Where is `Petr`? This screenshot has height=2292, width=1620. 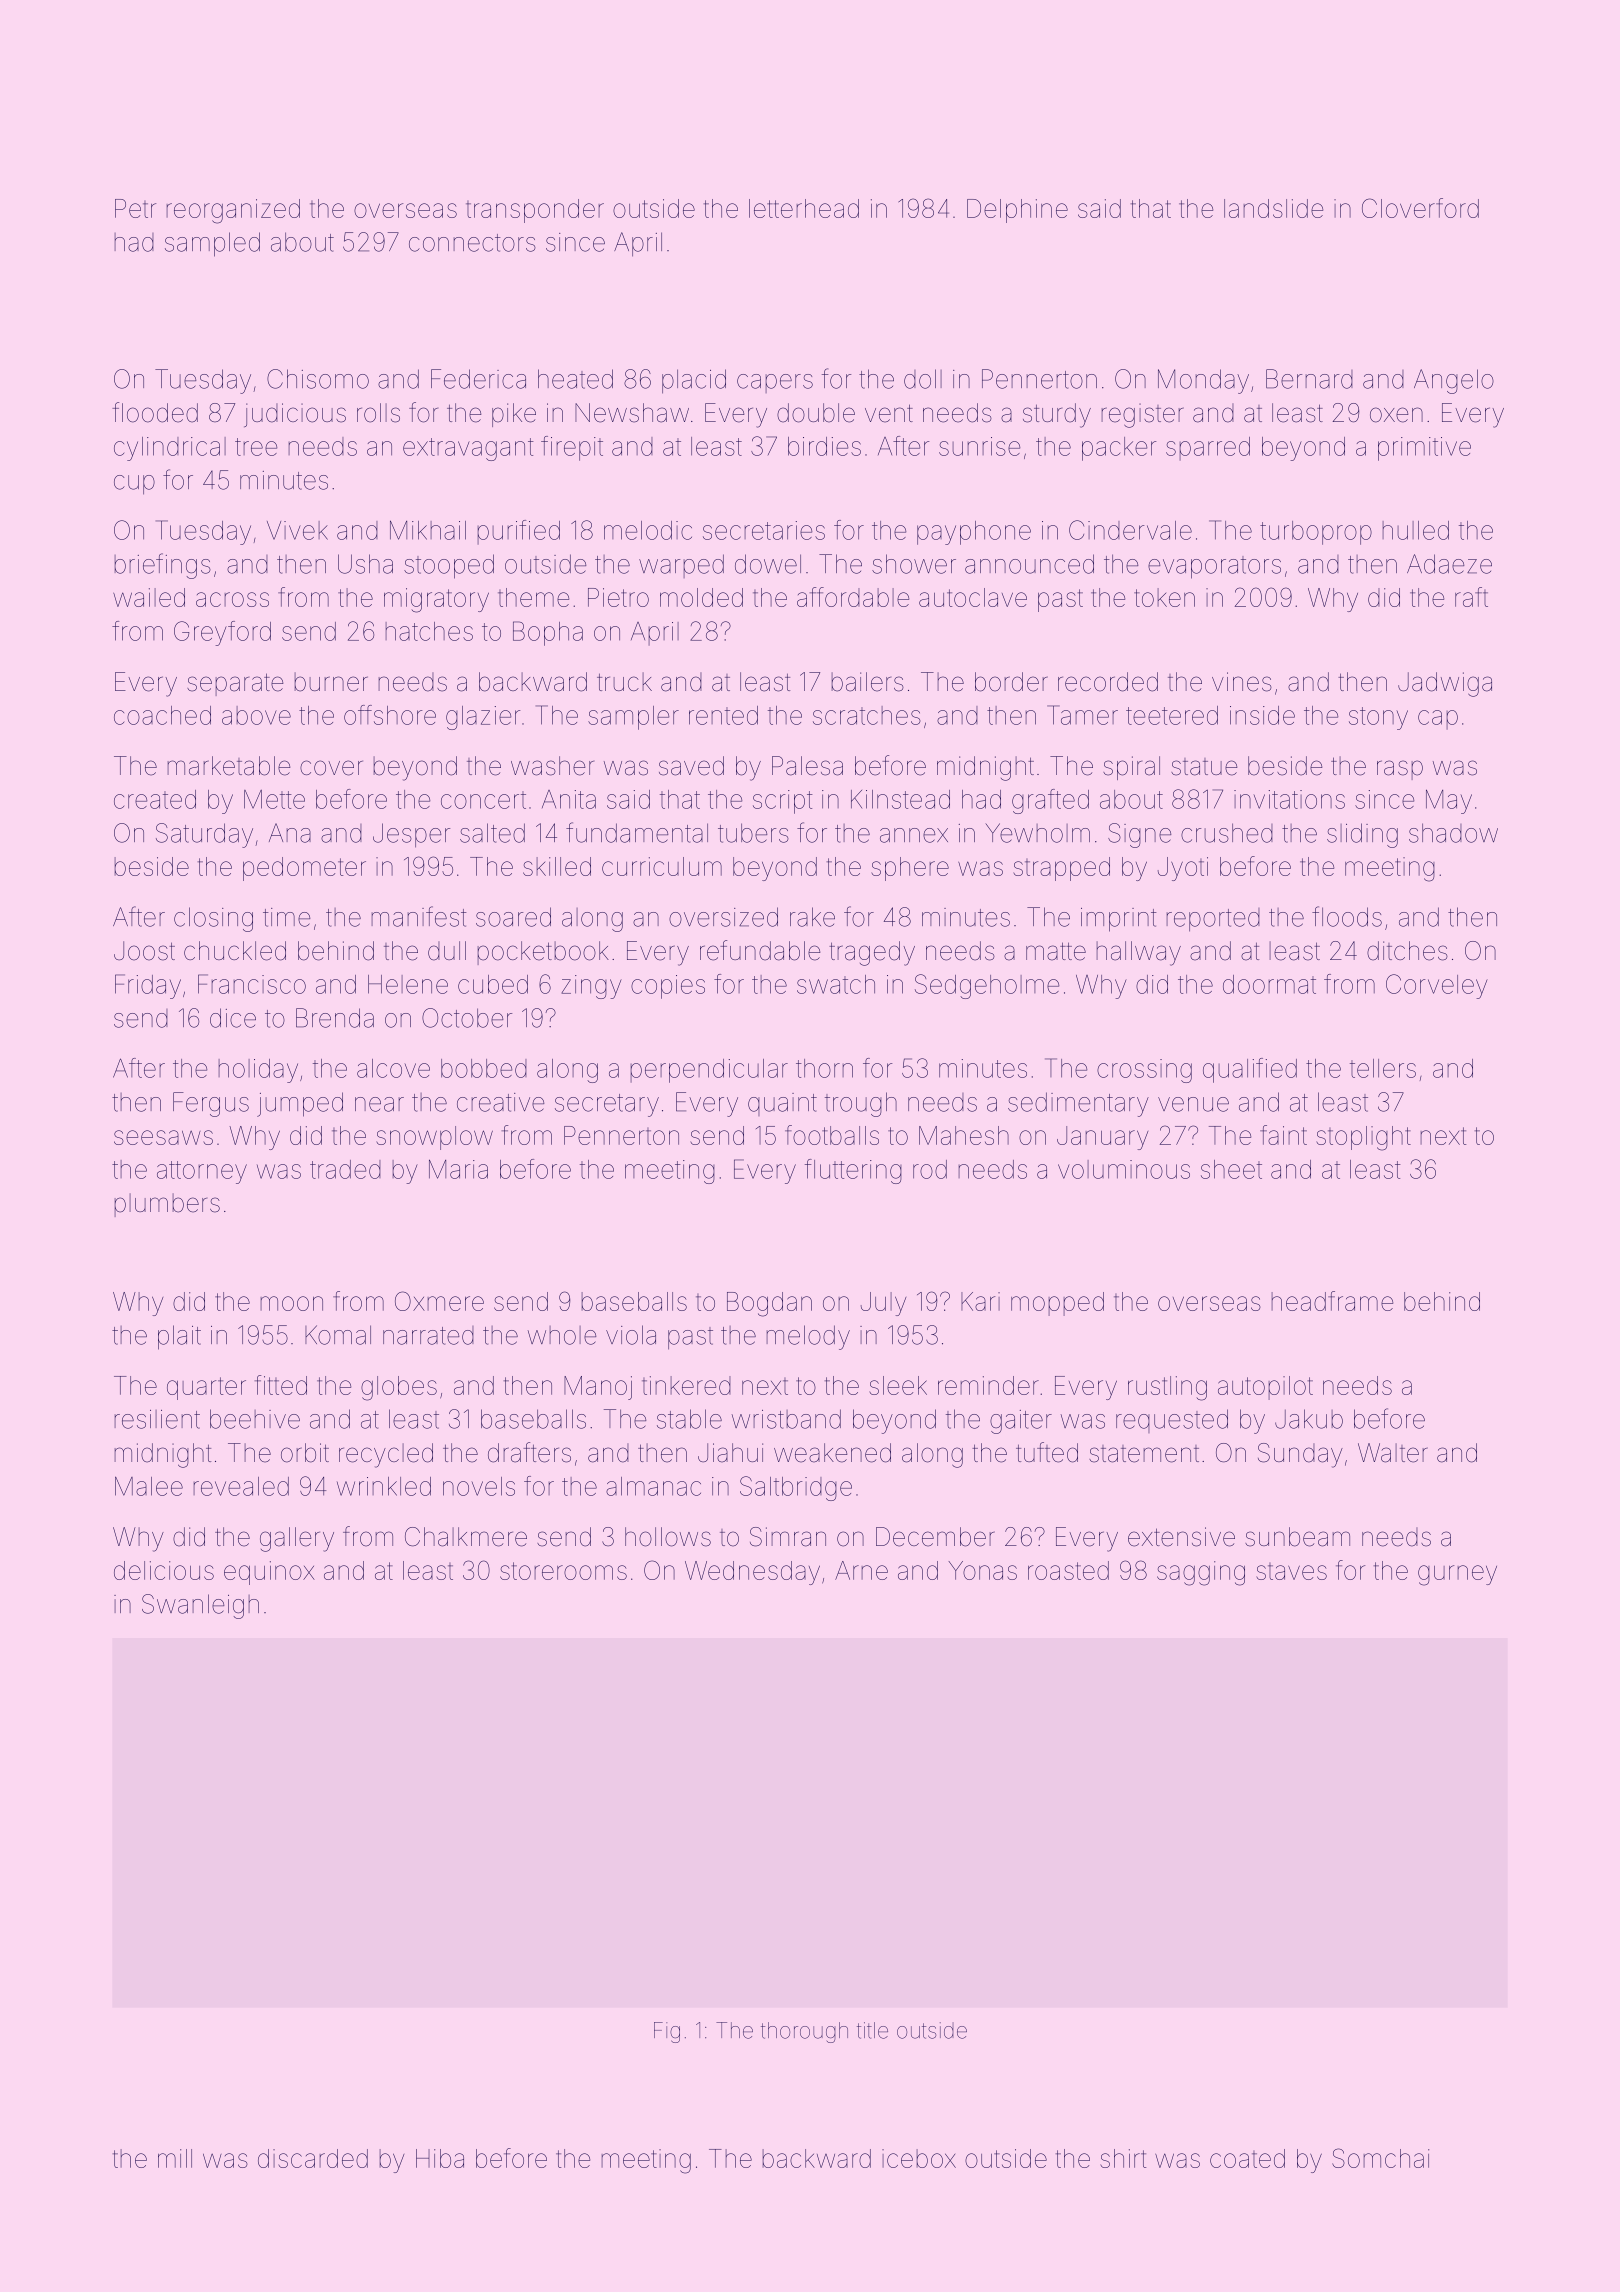
Petr is located at coordinates (135, 208).
